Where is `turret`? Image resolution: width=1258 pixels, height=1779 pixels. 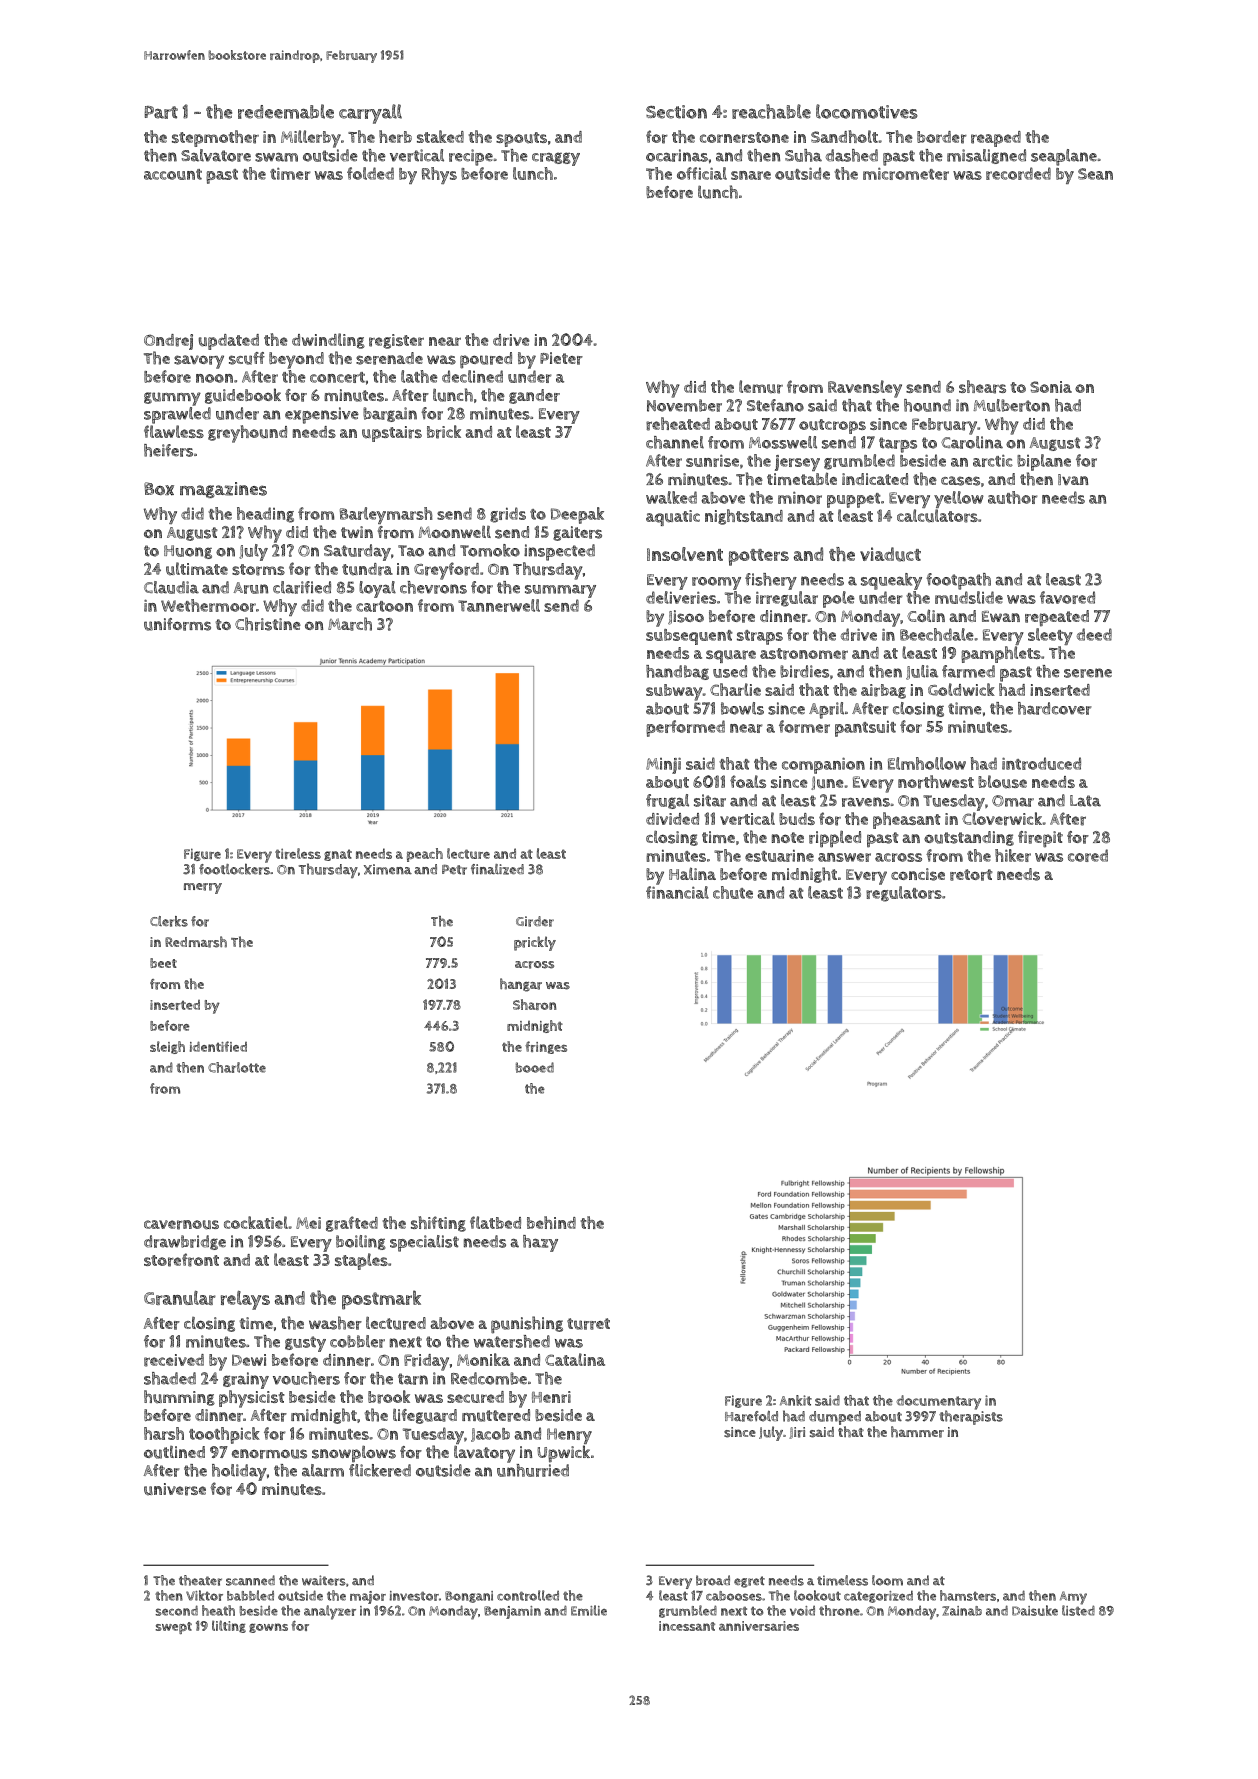 turret is located at coordinates (588, 1324).
